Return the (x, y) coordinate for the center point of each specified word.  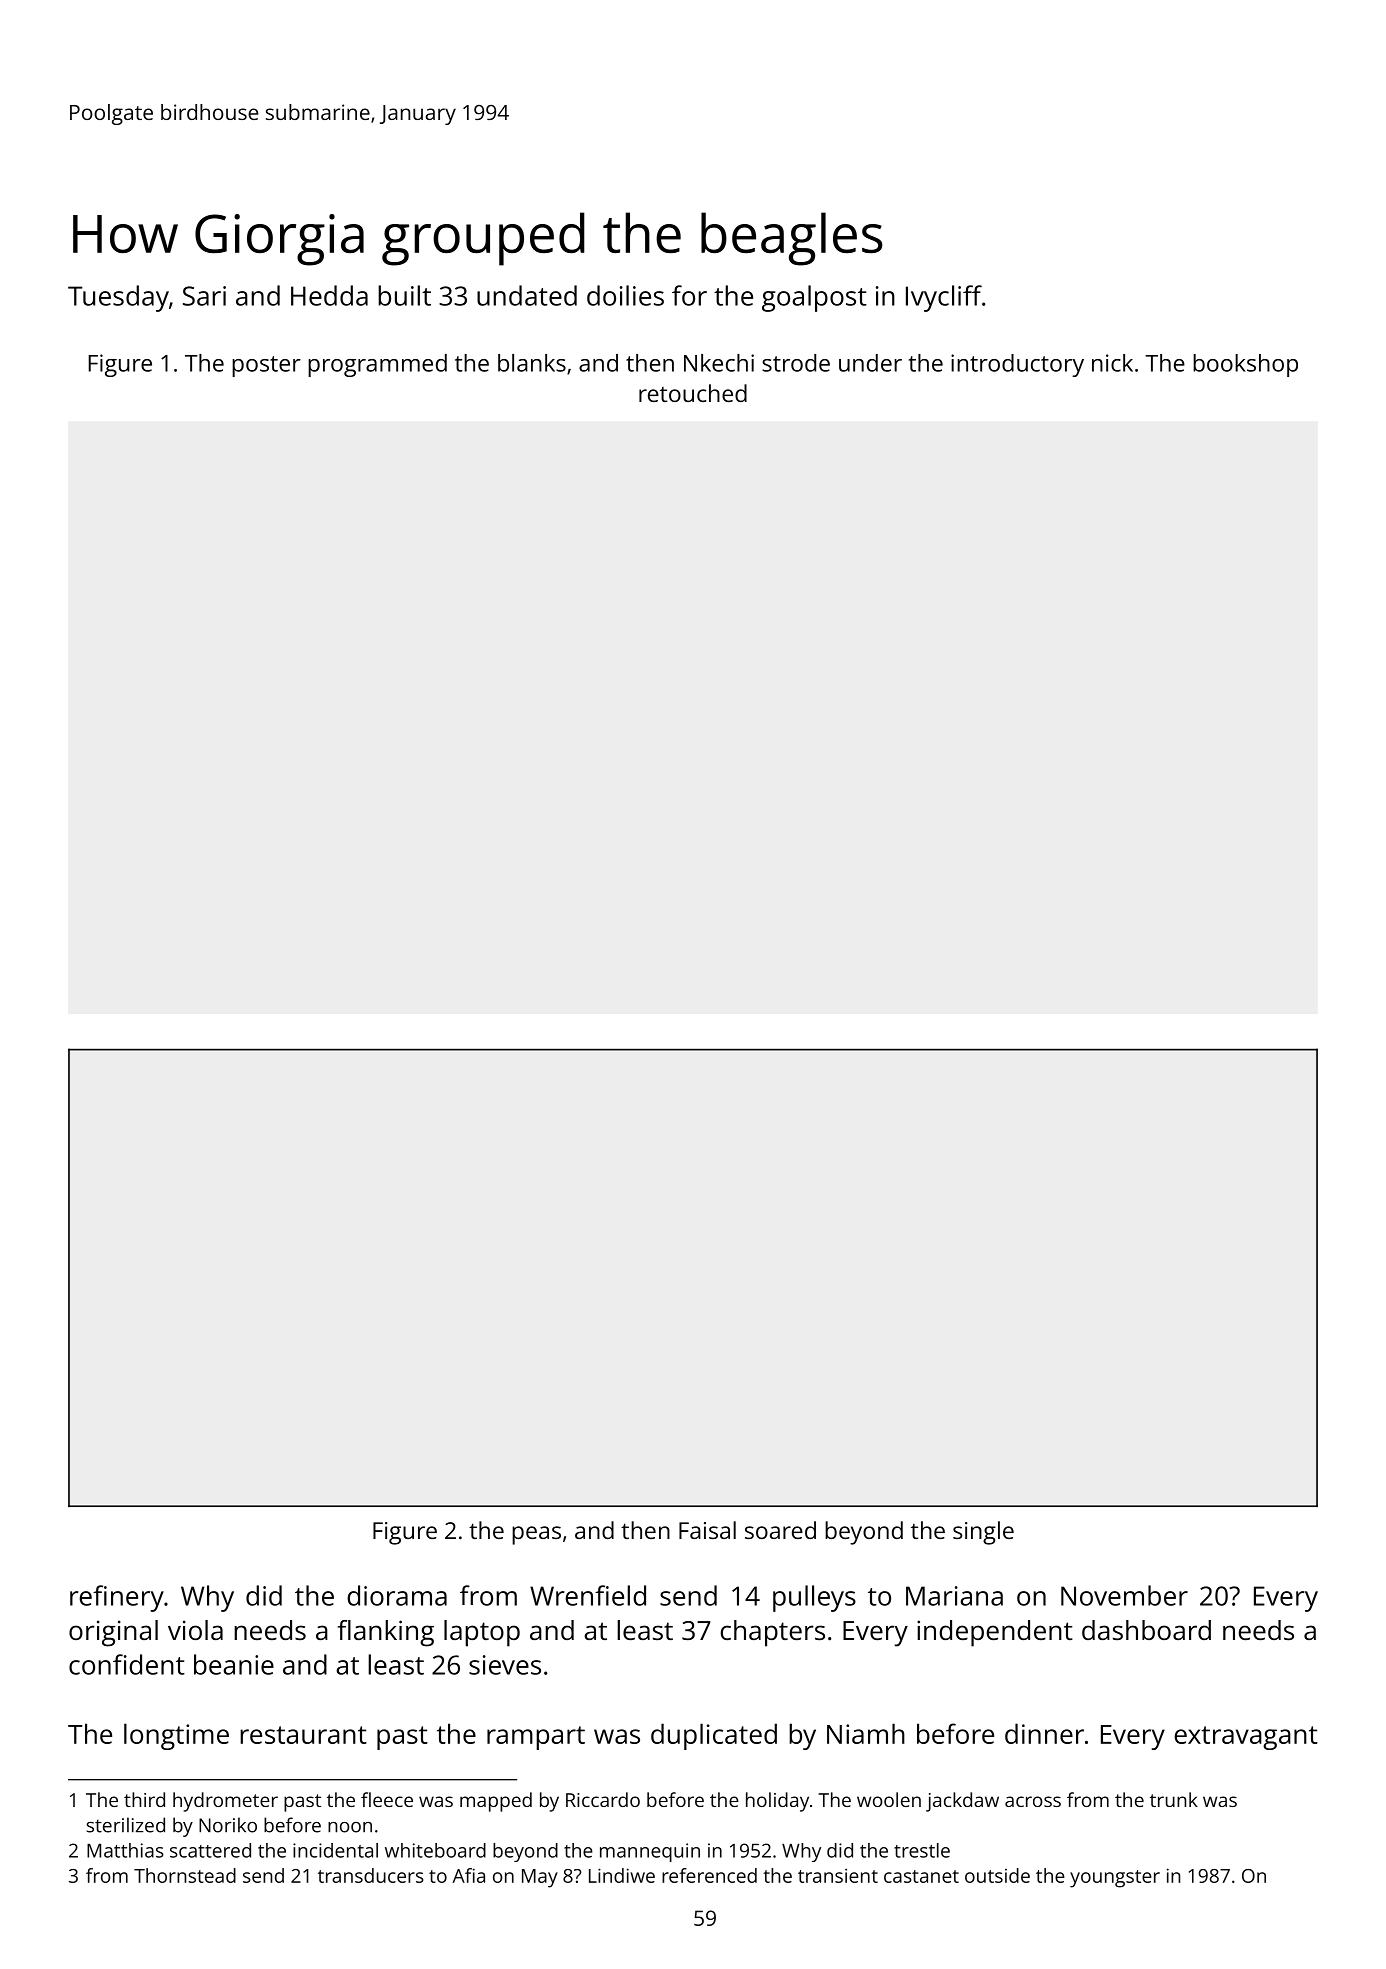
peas (536, 1535)
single (983, 1533)
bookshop (1245, 365)
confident (127, 1664)
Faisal (707, 1530)
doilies (625, 295)
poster (266, 366)
